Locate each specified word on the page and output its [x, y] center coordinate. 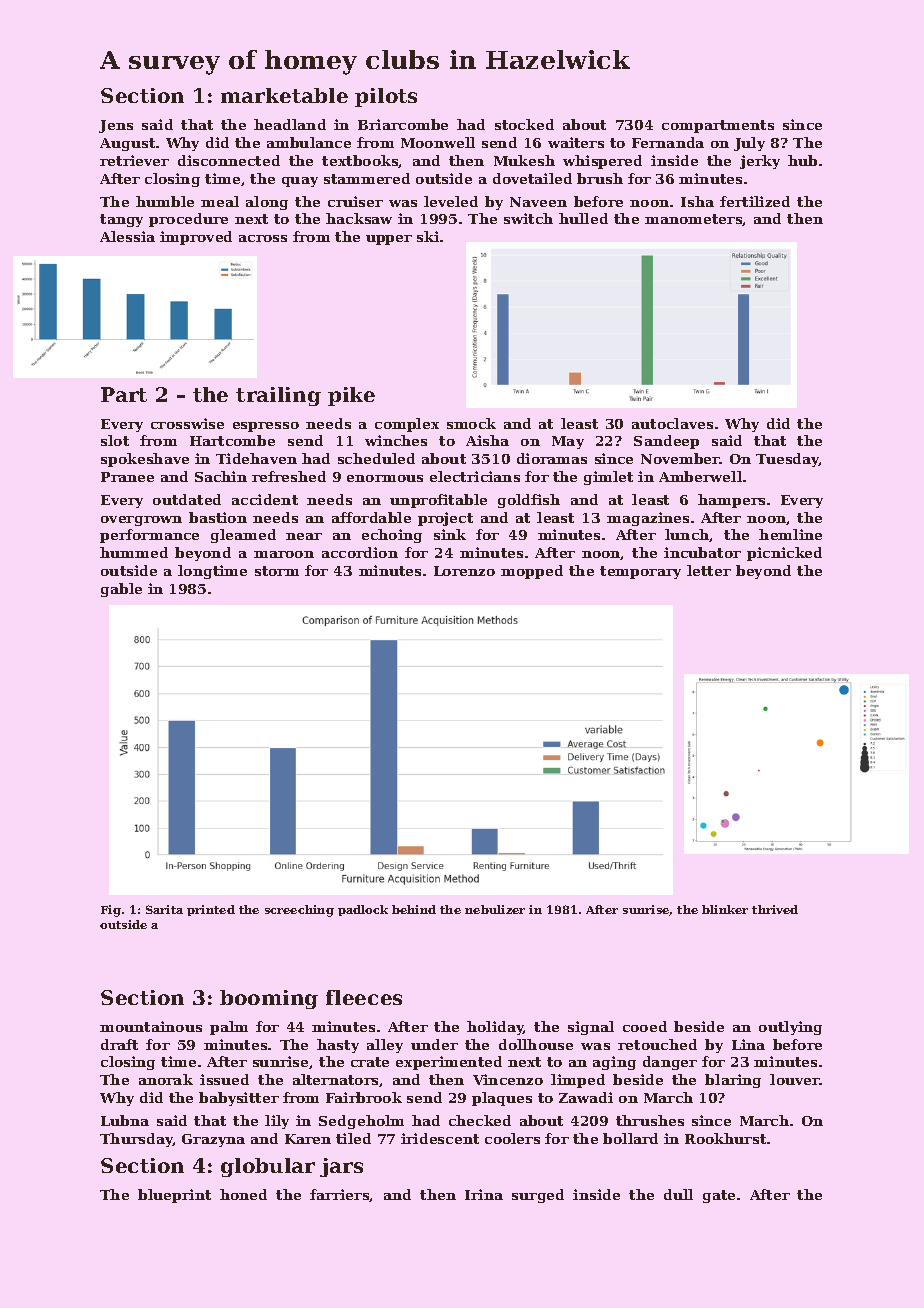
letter [709, 570]
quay [300, 182]
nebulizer [495, 909]
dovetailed [532, 178]
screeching [299, 911]
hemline [790, 534]
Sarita [164, 909]
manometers [694, 220]
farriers [340, 1195]
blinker [725, 909]
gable [121, 590]
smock [471, 423]
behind [414, 909]
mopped [532, 572]
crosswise [187, 423]
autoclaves [672, 423]
